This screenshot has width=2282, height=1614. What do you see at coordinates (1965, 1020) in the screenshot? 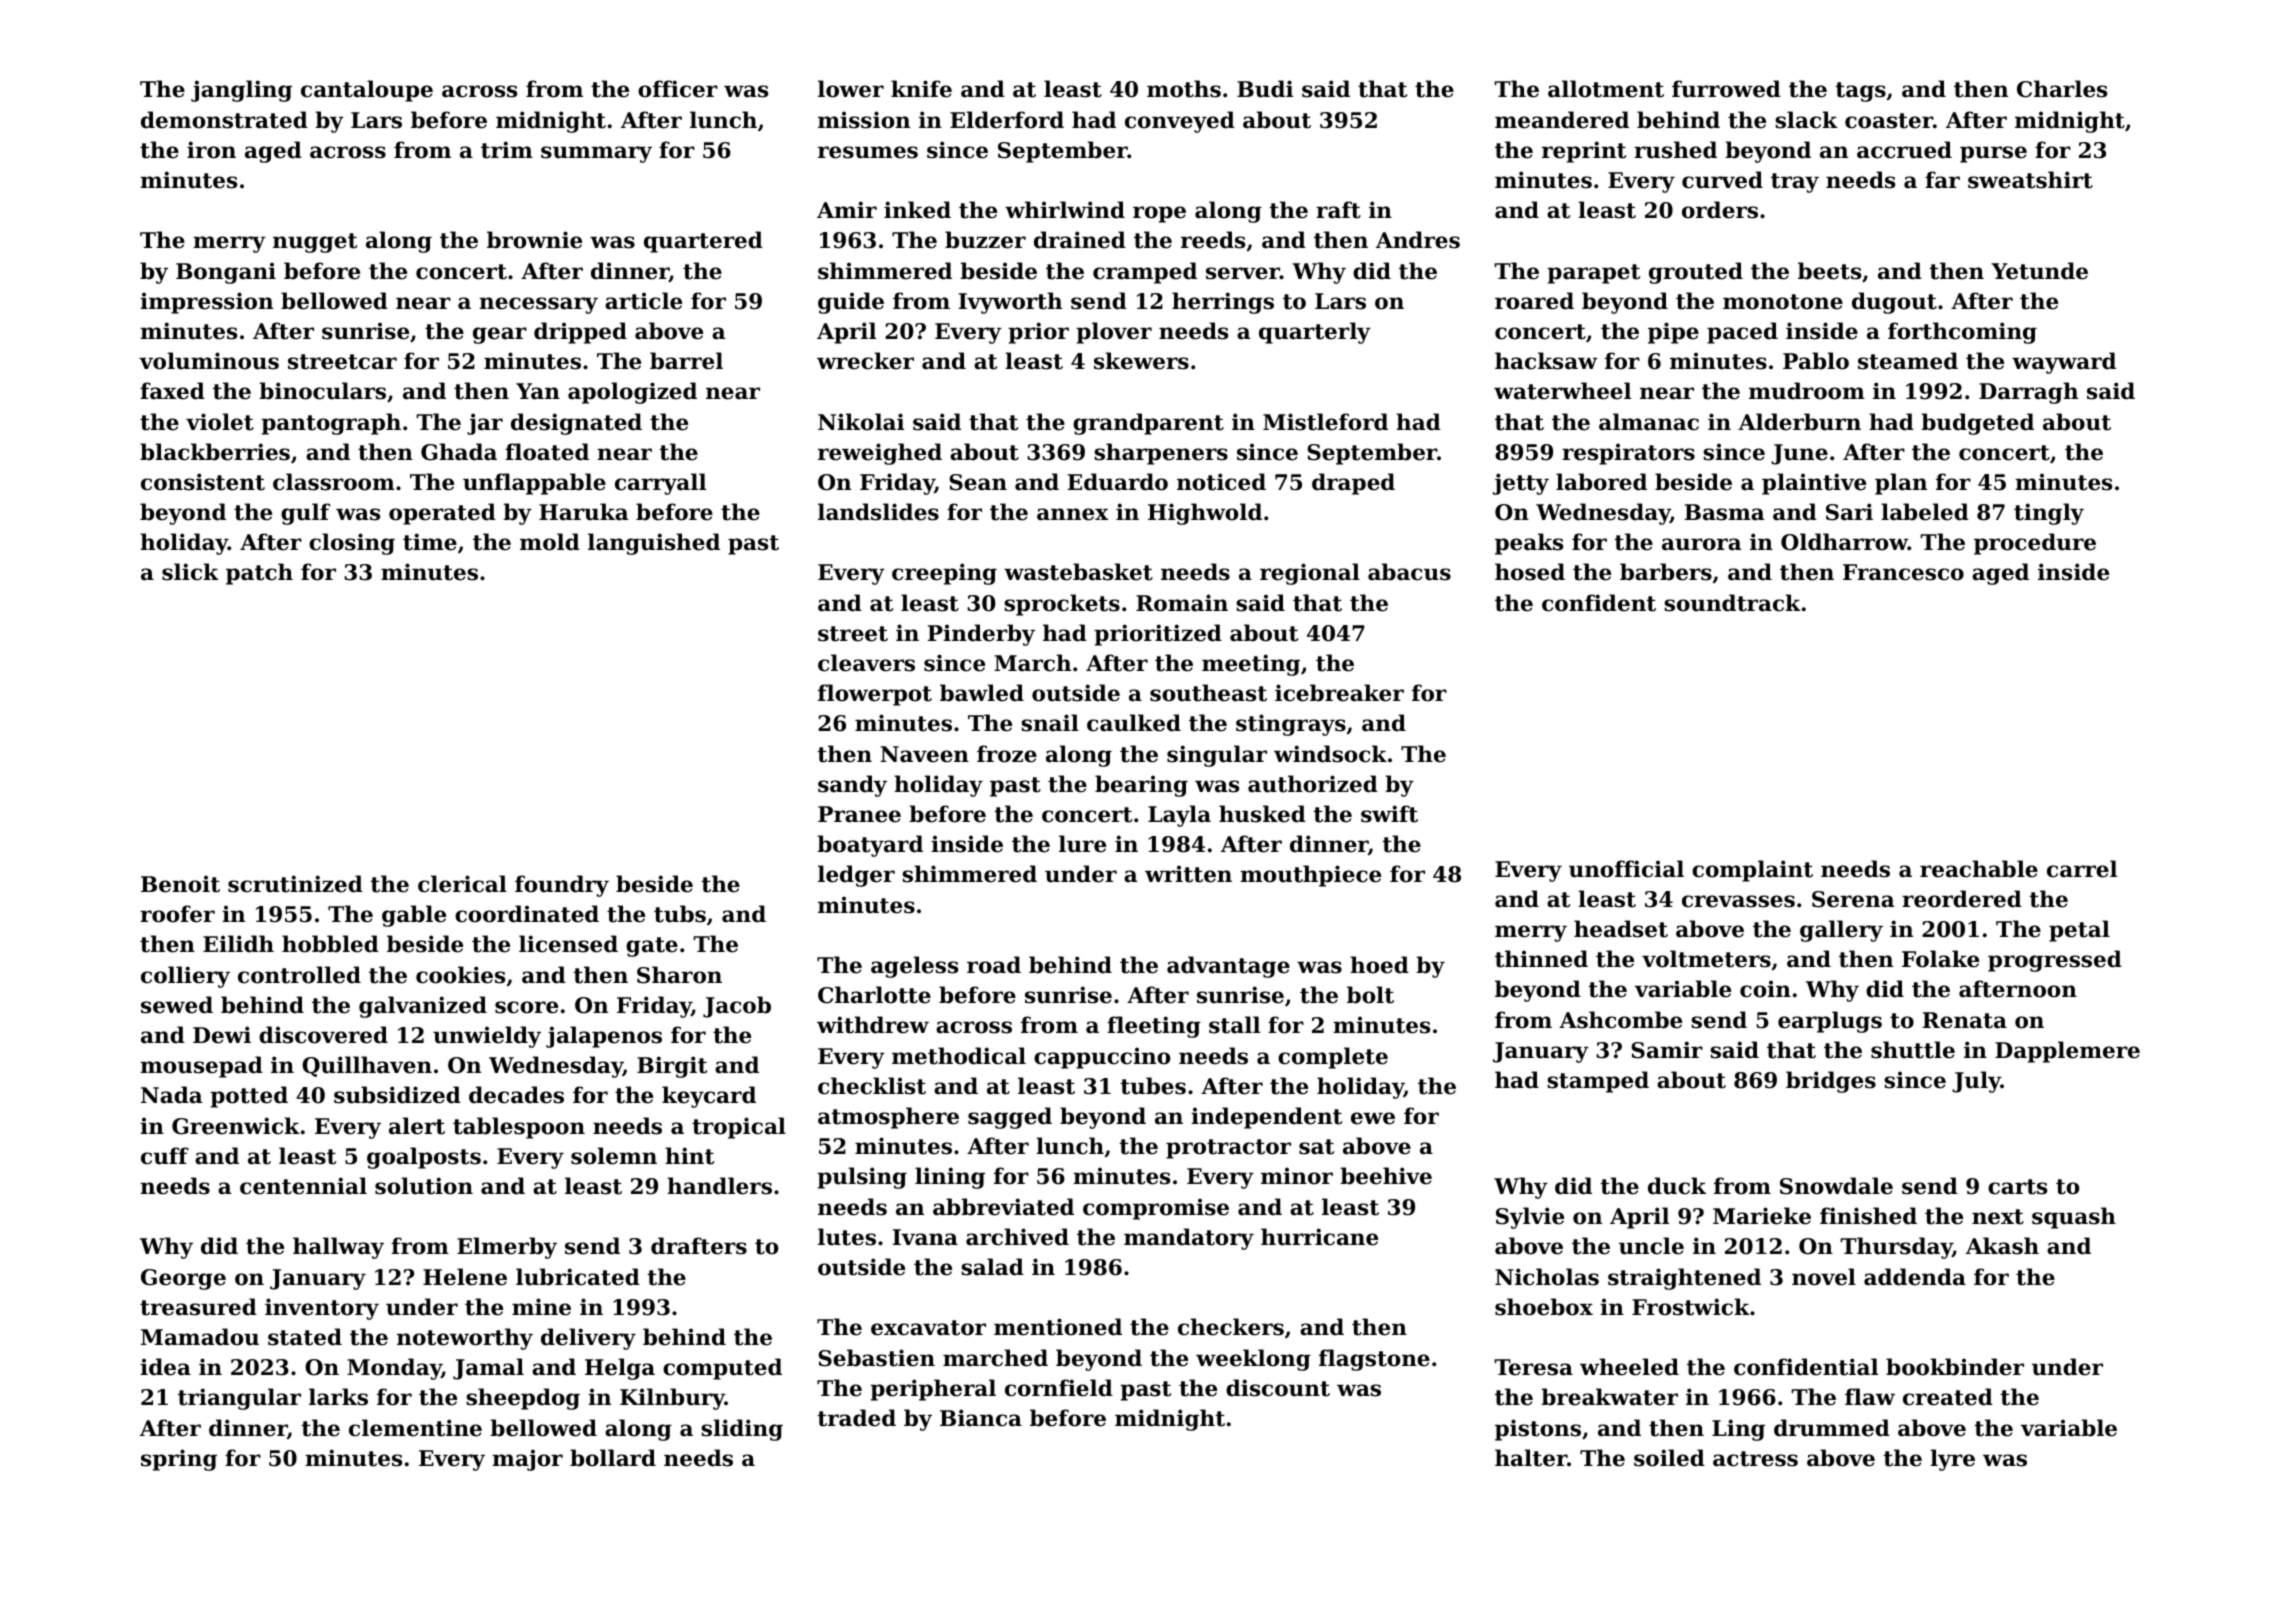
I see `Renata` at bounding box center [1965, 1020].
